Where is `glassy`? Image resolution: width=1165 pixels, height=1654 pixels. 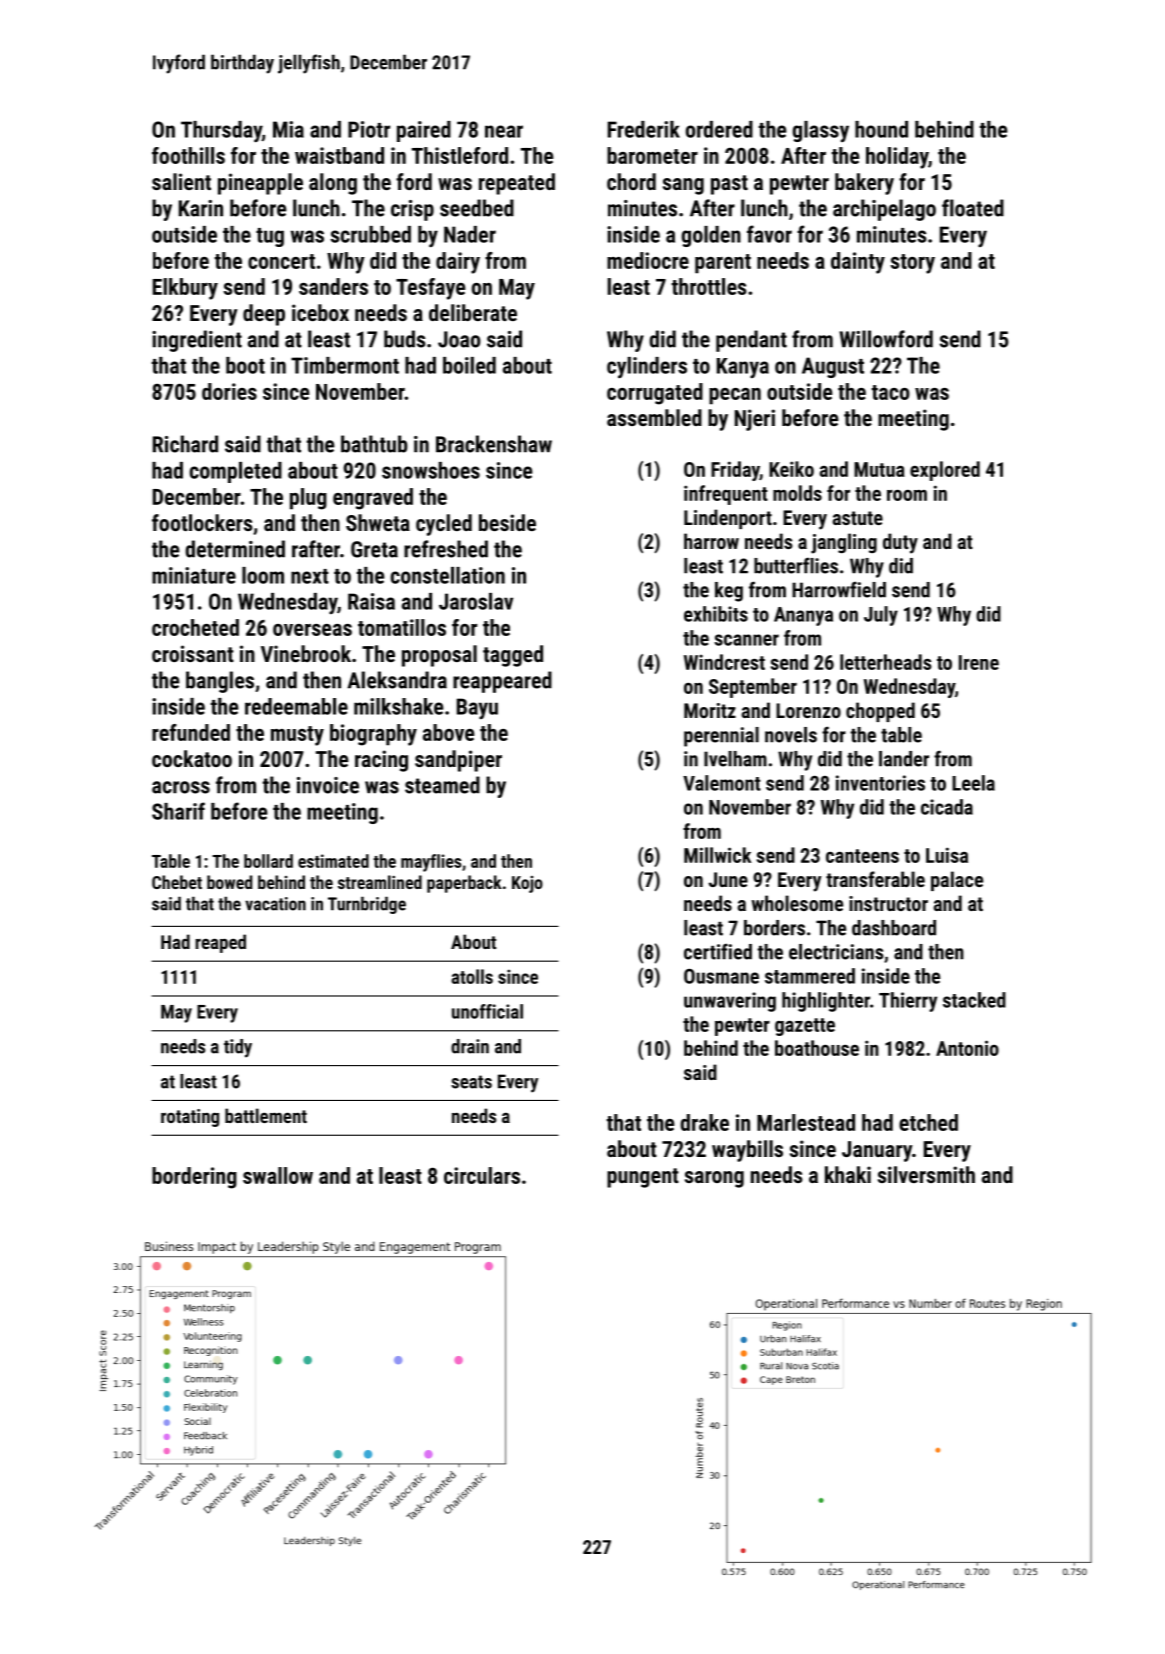
glassy is located at coordinates (820, 131).
